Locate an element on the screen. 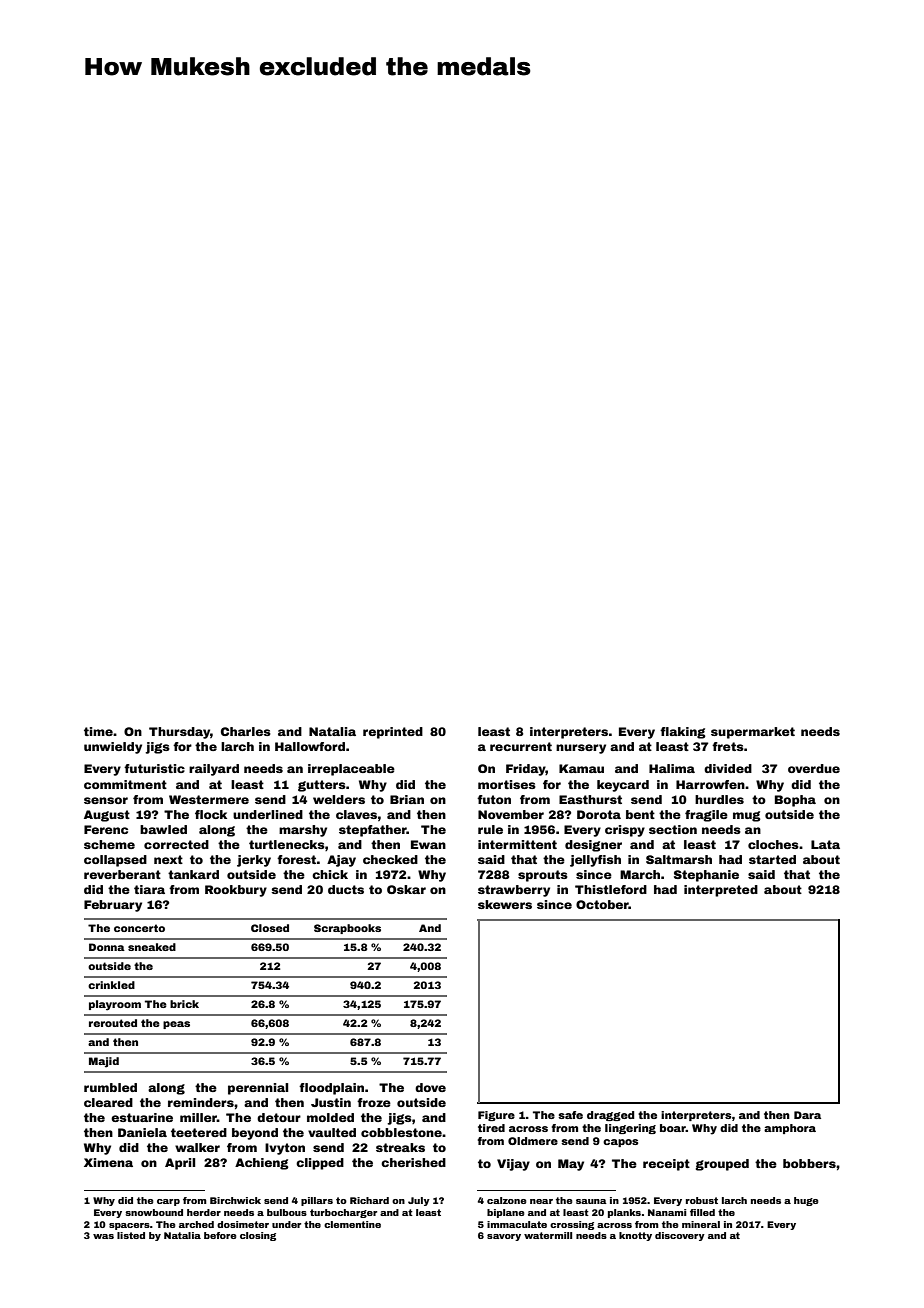 The width and height of the screenshot is (924, 1308). reprinted is located at coordinates (393, 733).
